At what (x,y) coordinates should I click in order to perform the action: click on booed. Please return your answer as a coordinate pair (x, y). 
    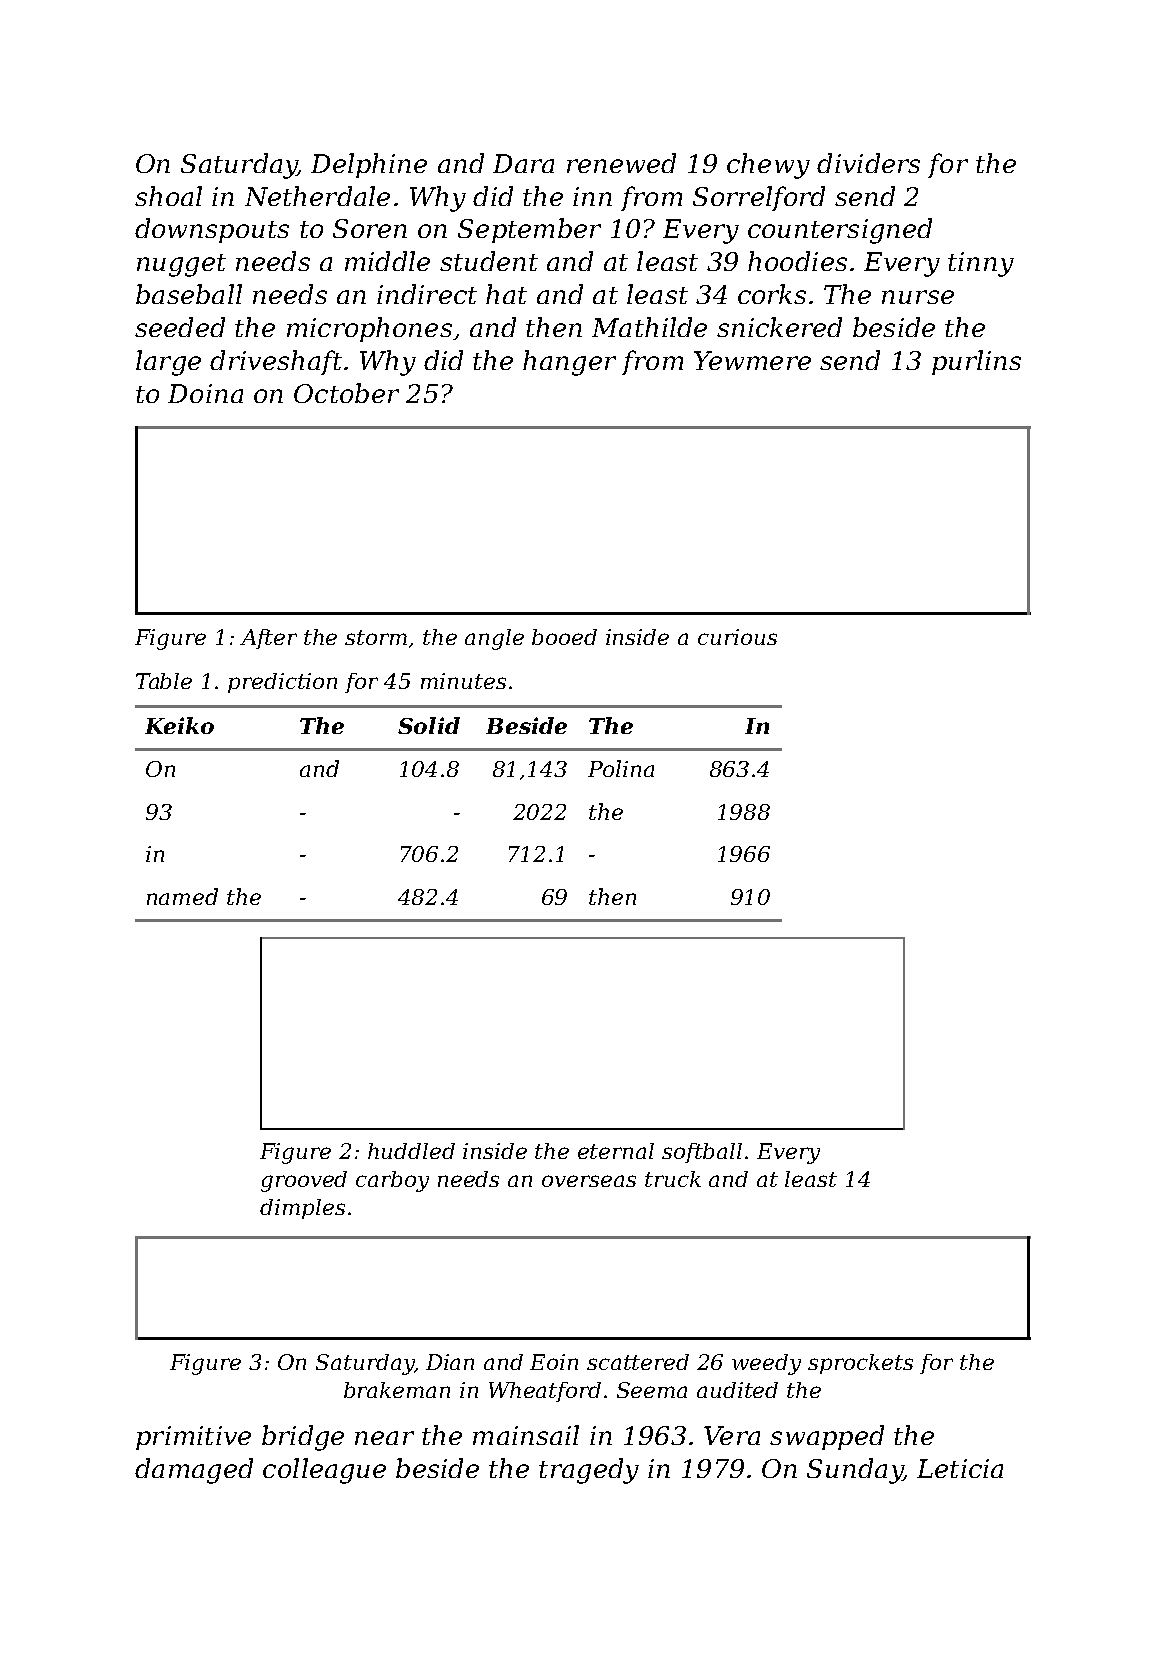
    Looking at the image, I should click on (564, 637).
